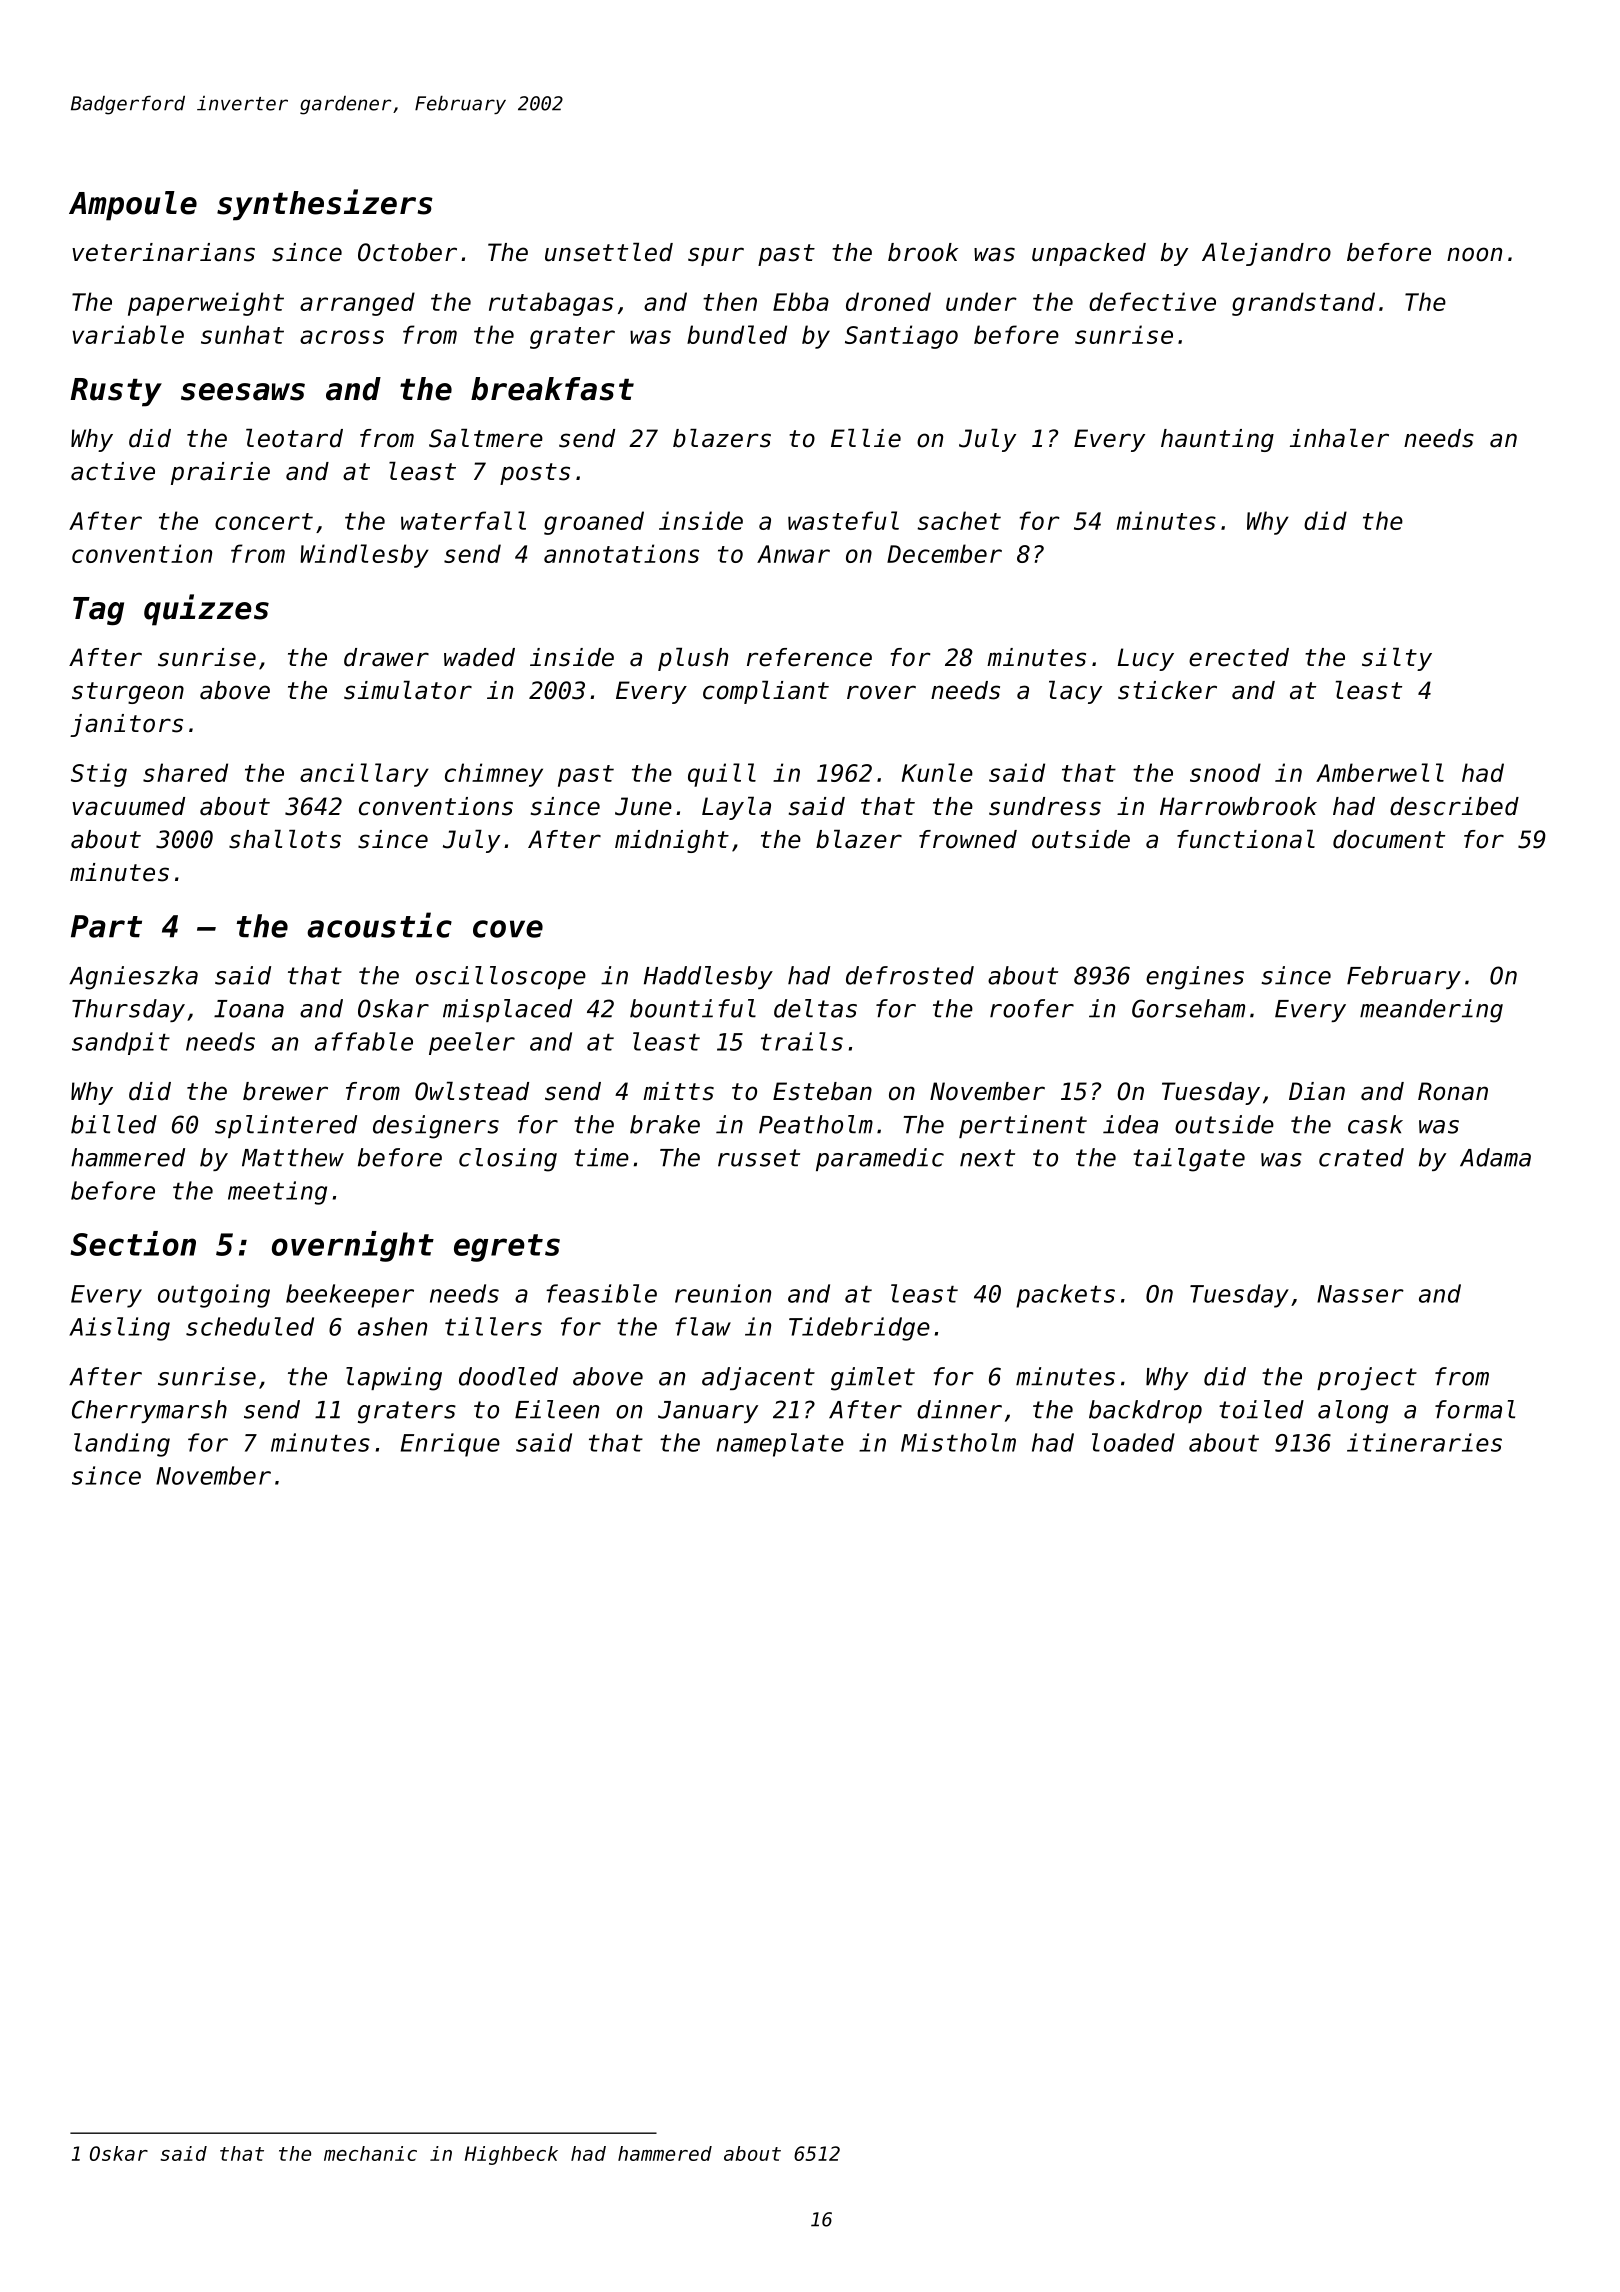 The height and width of the image is (2292, 1620). Describe the element at coordinates (364, 1041) in the image. I see `affable` at that location.
